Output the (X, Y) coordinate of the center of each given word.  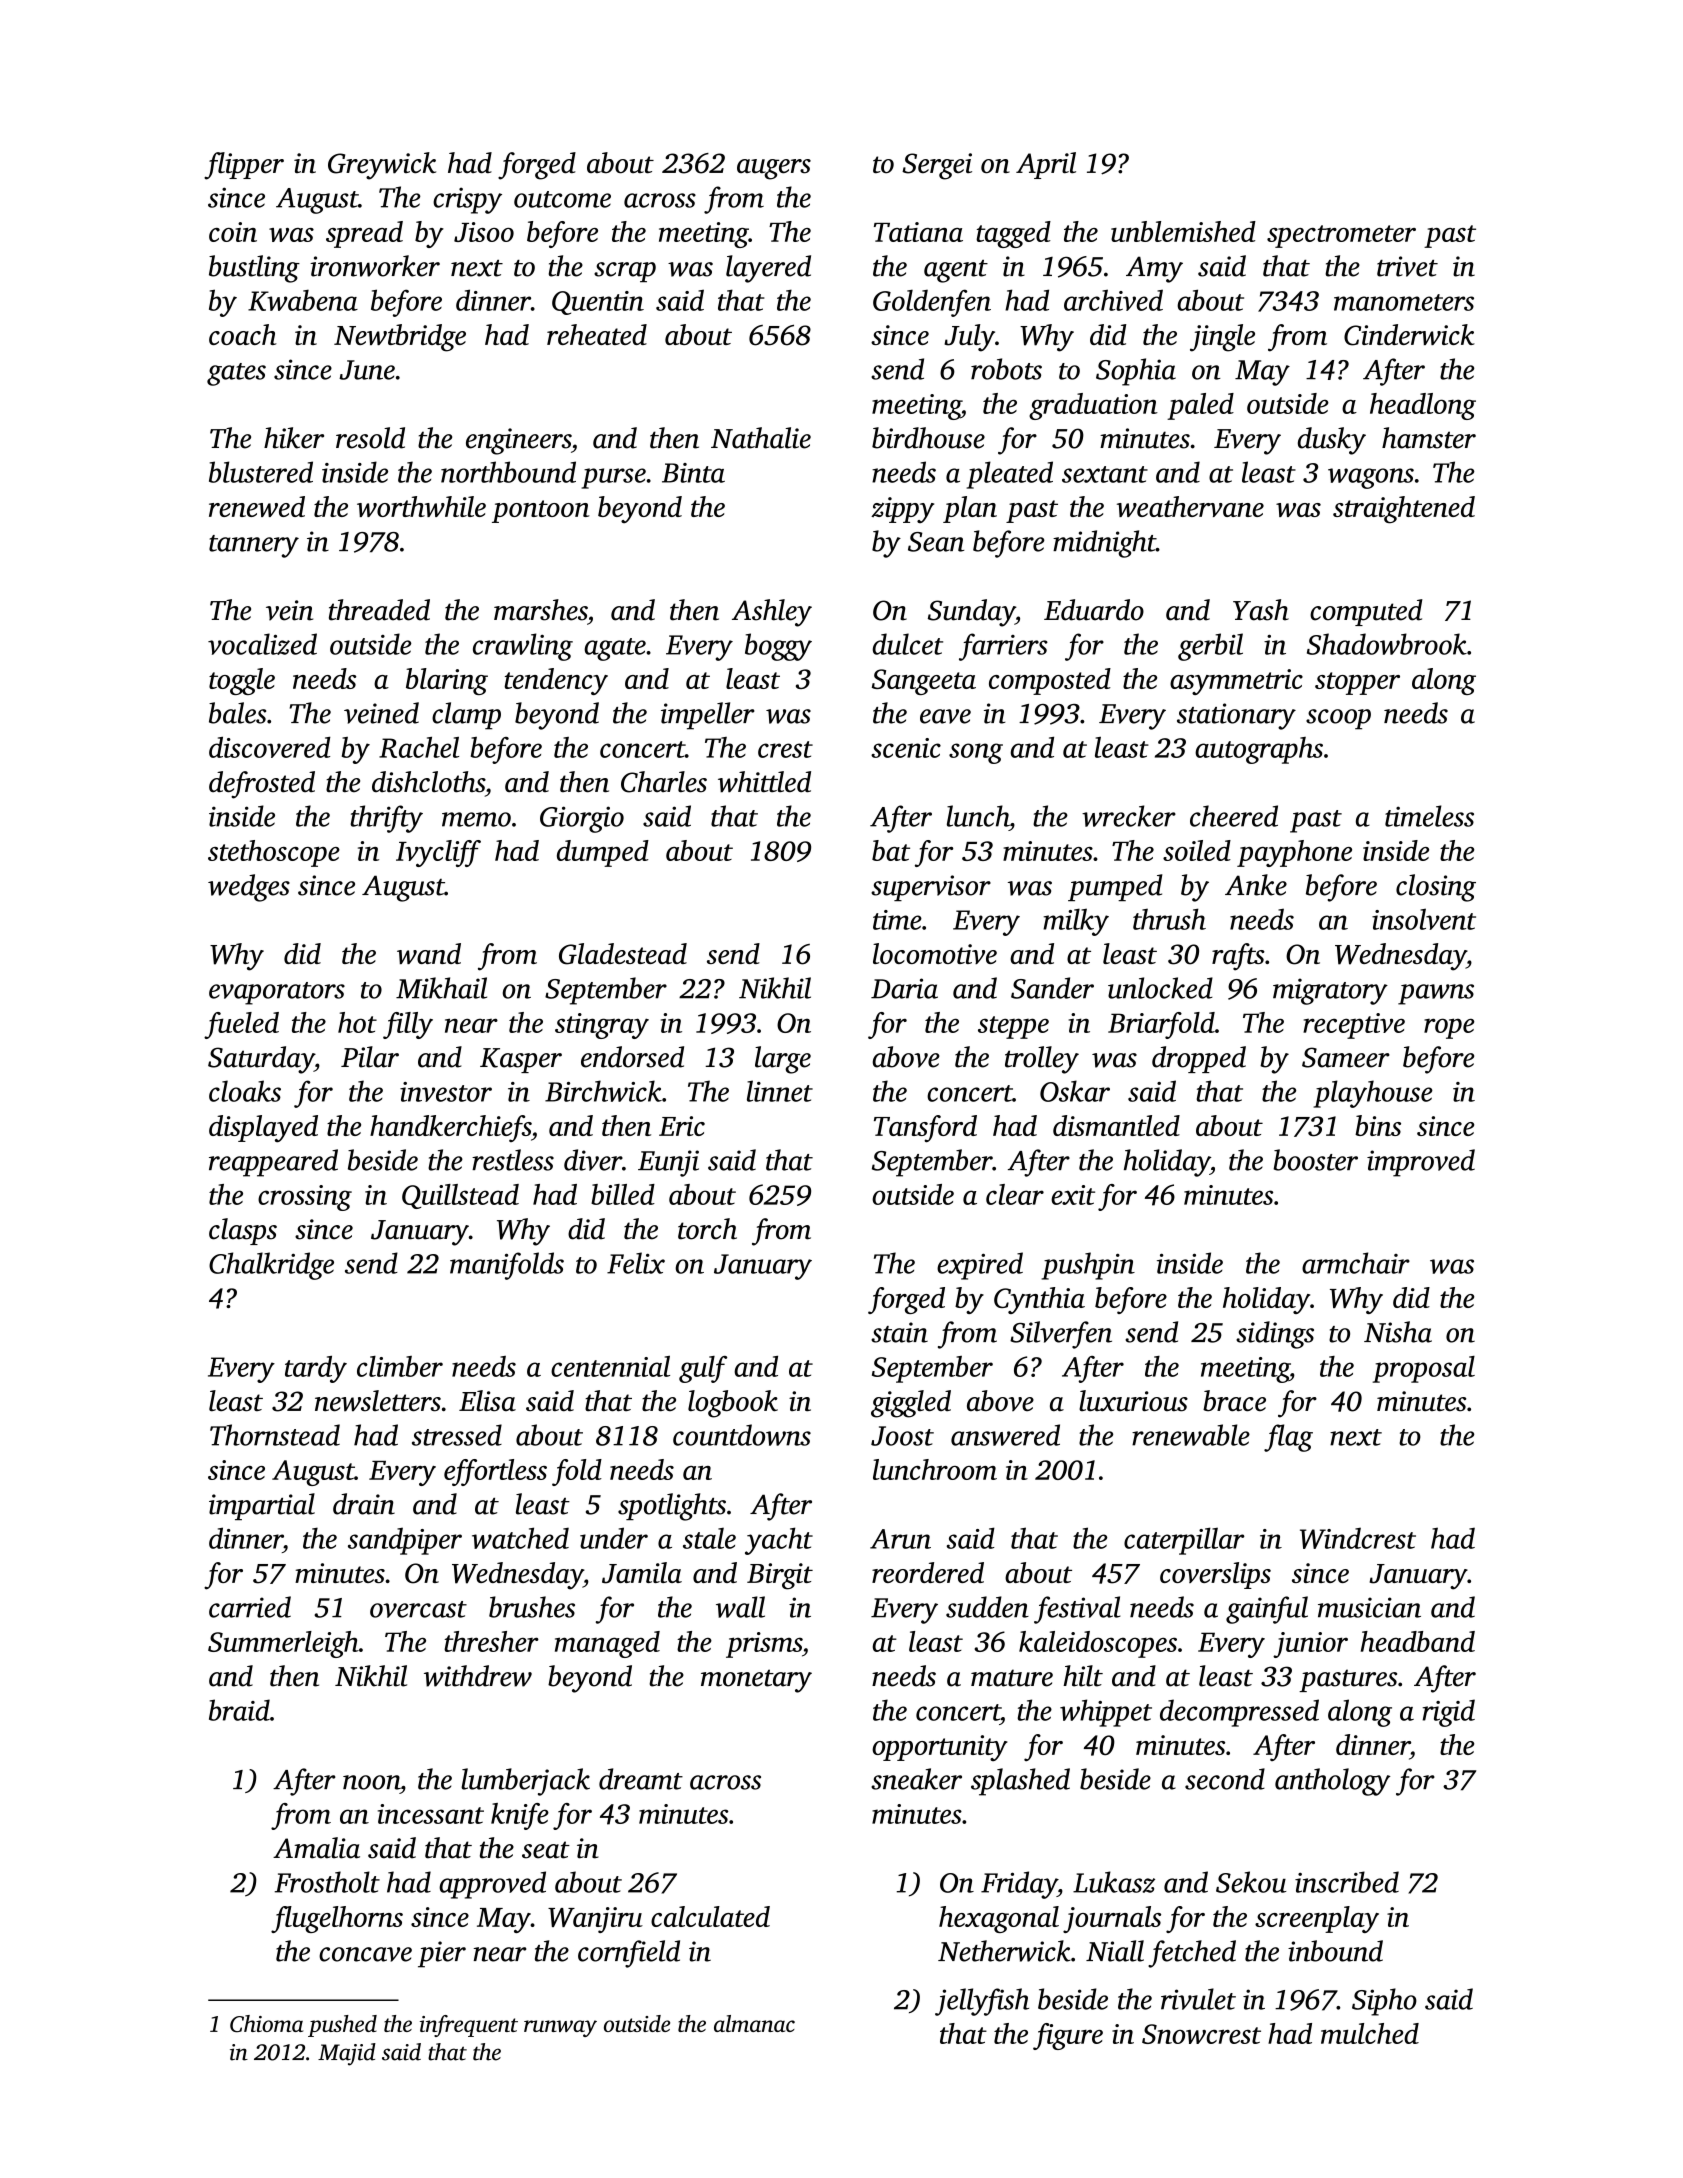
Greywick (382, 166)
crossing (305, 1198)
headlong (1423, 406)
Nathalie (761, 438)
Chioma (266, 2024)
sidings (1275, 1335)
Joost (902, 1436)
